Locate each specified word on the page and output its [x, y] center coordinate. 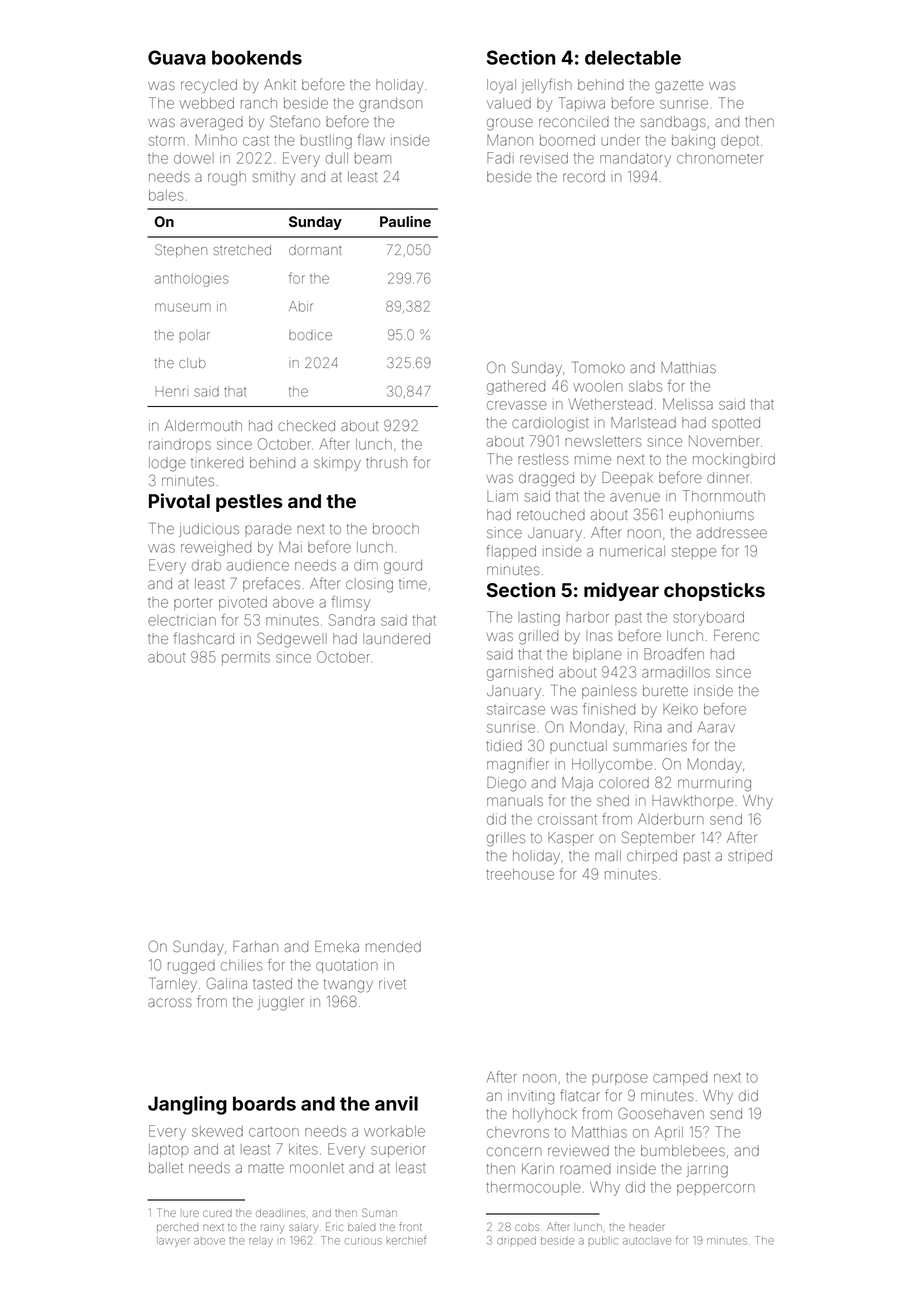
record [584, 176]
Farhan [255, 946]
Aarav [716, 727]
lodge [167, 464]
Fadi [500, 158]
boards [264, 1103]
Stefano [295, 121]
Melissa [688, 404]
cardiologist [550, 424]
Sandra [352, 620]
